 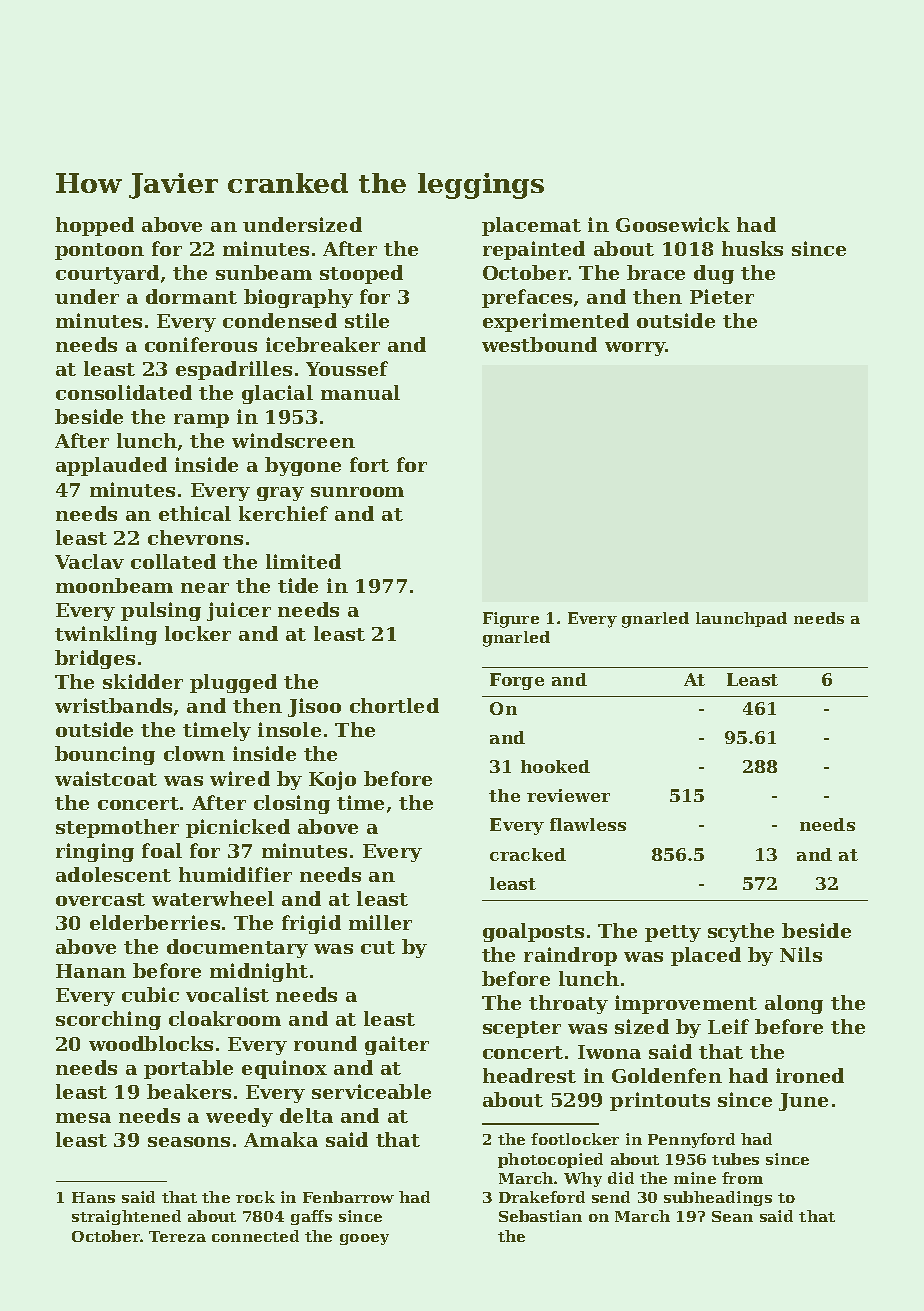 I want to click on gooey, so click(x=364, y=1239).
